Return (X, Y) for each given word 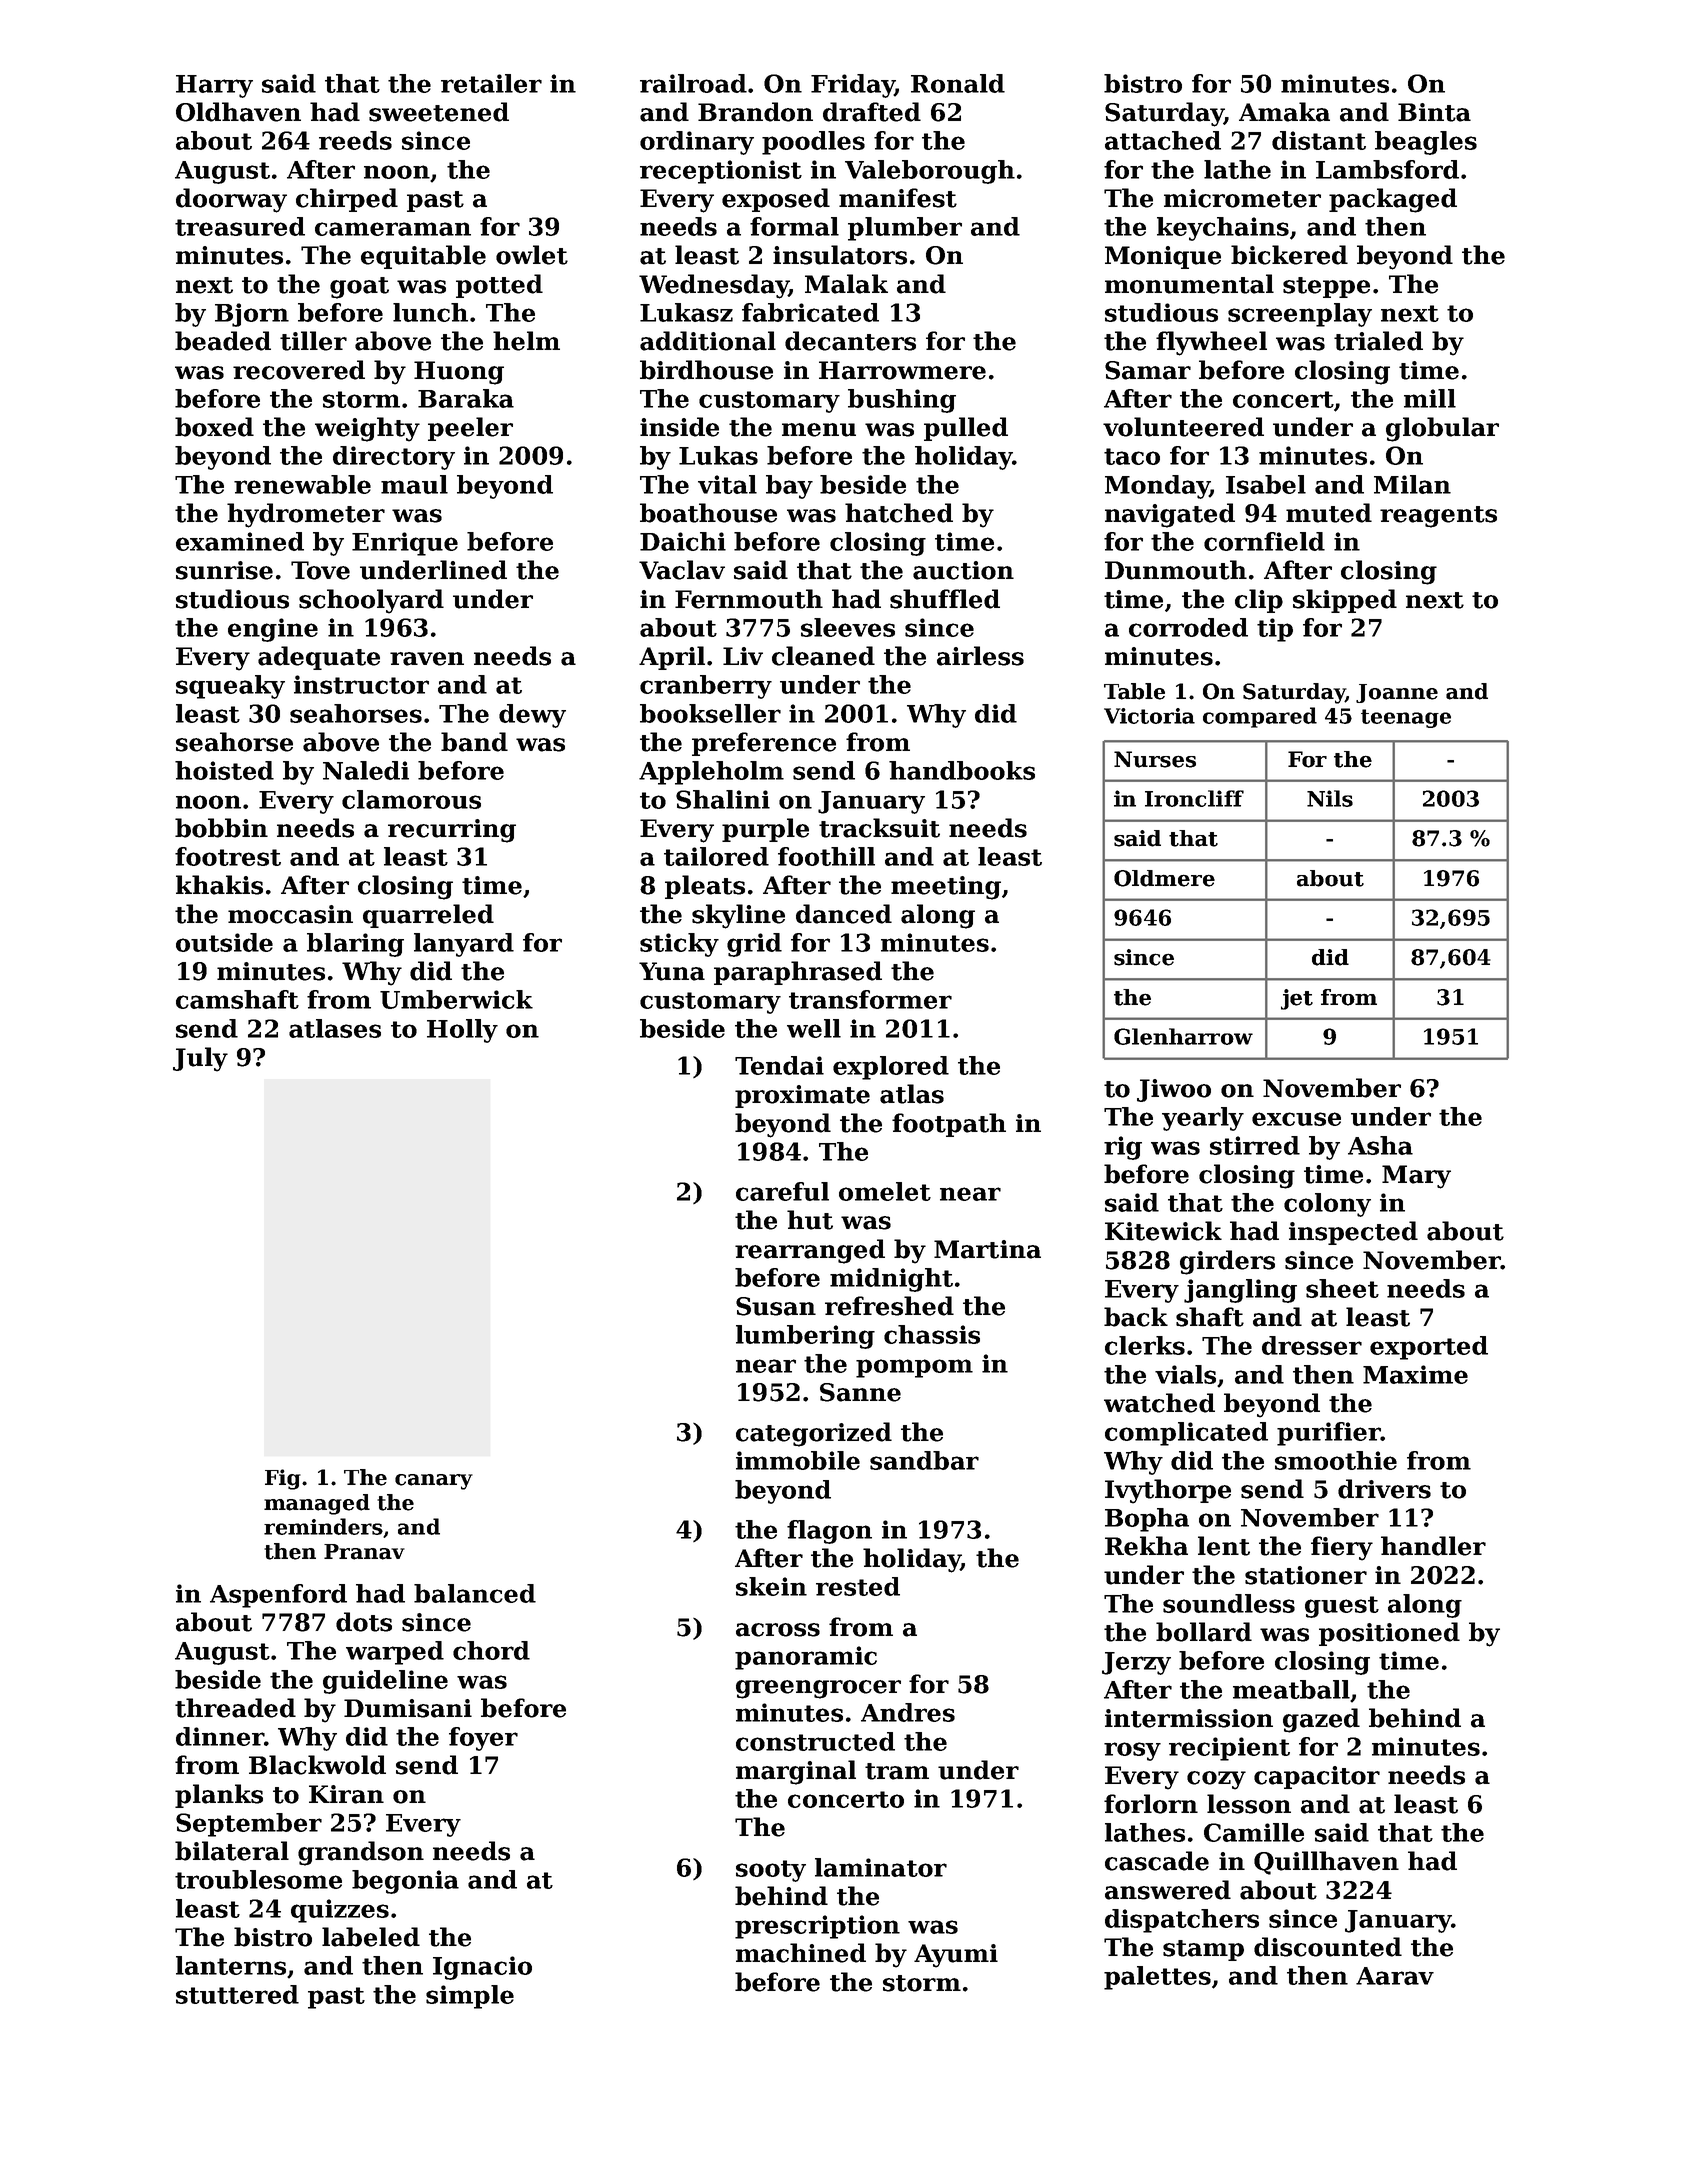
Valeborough (930, 172)
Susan (776, 1306)
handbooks (962, 770)
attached (1163, 140)
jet (1297, 999)
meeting (946, 888)
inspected (1353, 1233)
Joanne (1397, 693)
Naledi (366, 770)
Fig (283, 1479)
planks (219, 1796)
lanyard (464, 945)
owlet (532, 255)
